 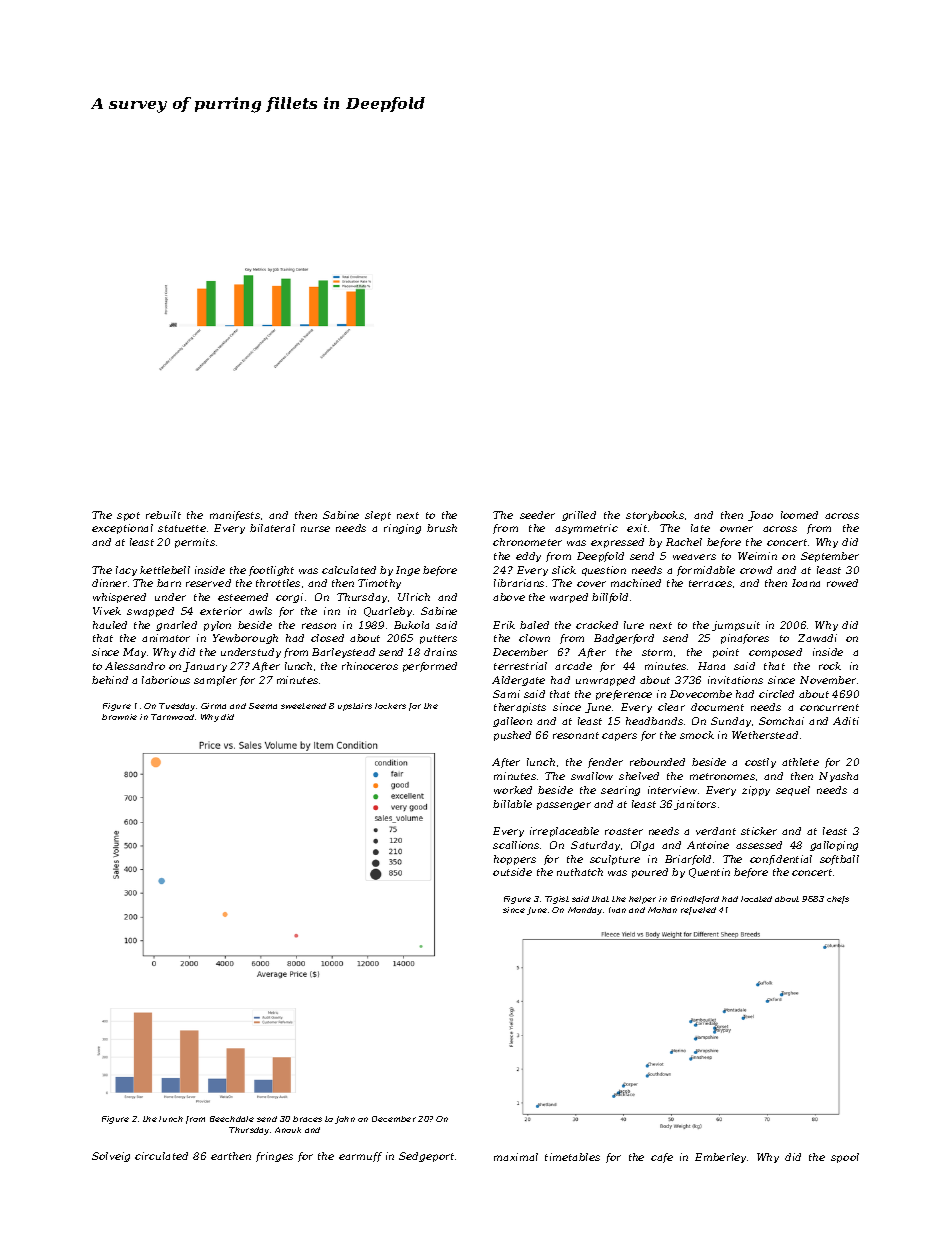 I want to click on pushed, so click(x=512, y=736).
